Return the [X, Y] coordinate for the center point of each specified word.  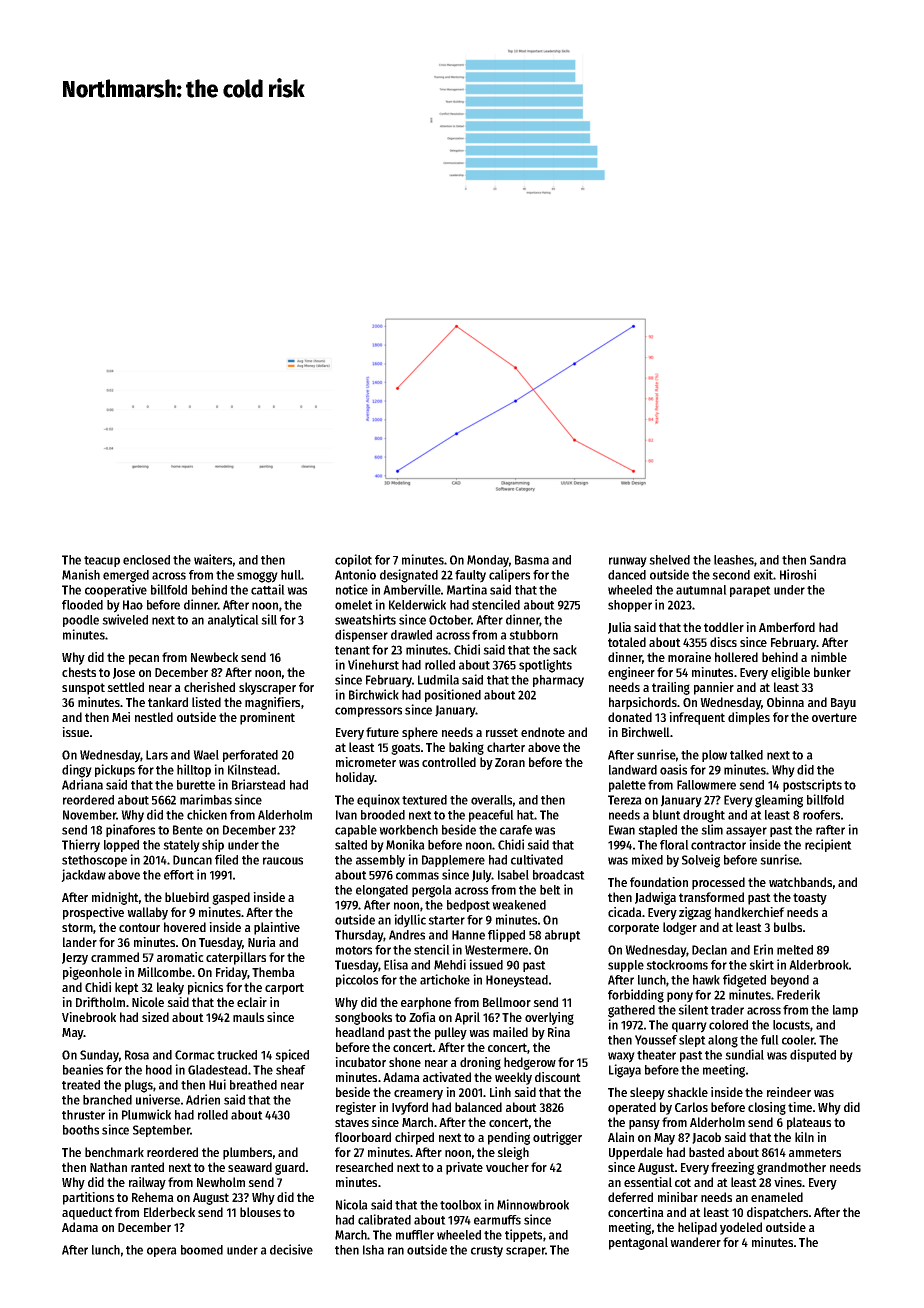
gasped [231, 898]
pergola [432, 891]
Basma [532, 560]
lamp [845, 1011]
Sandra [828, 560]
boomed [202, 1250]
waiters [213, 559]
